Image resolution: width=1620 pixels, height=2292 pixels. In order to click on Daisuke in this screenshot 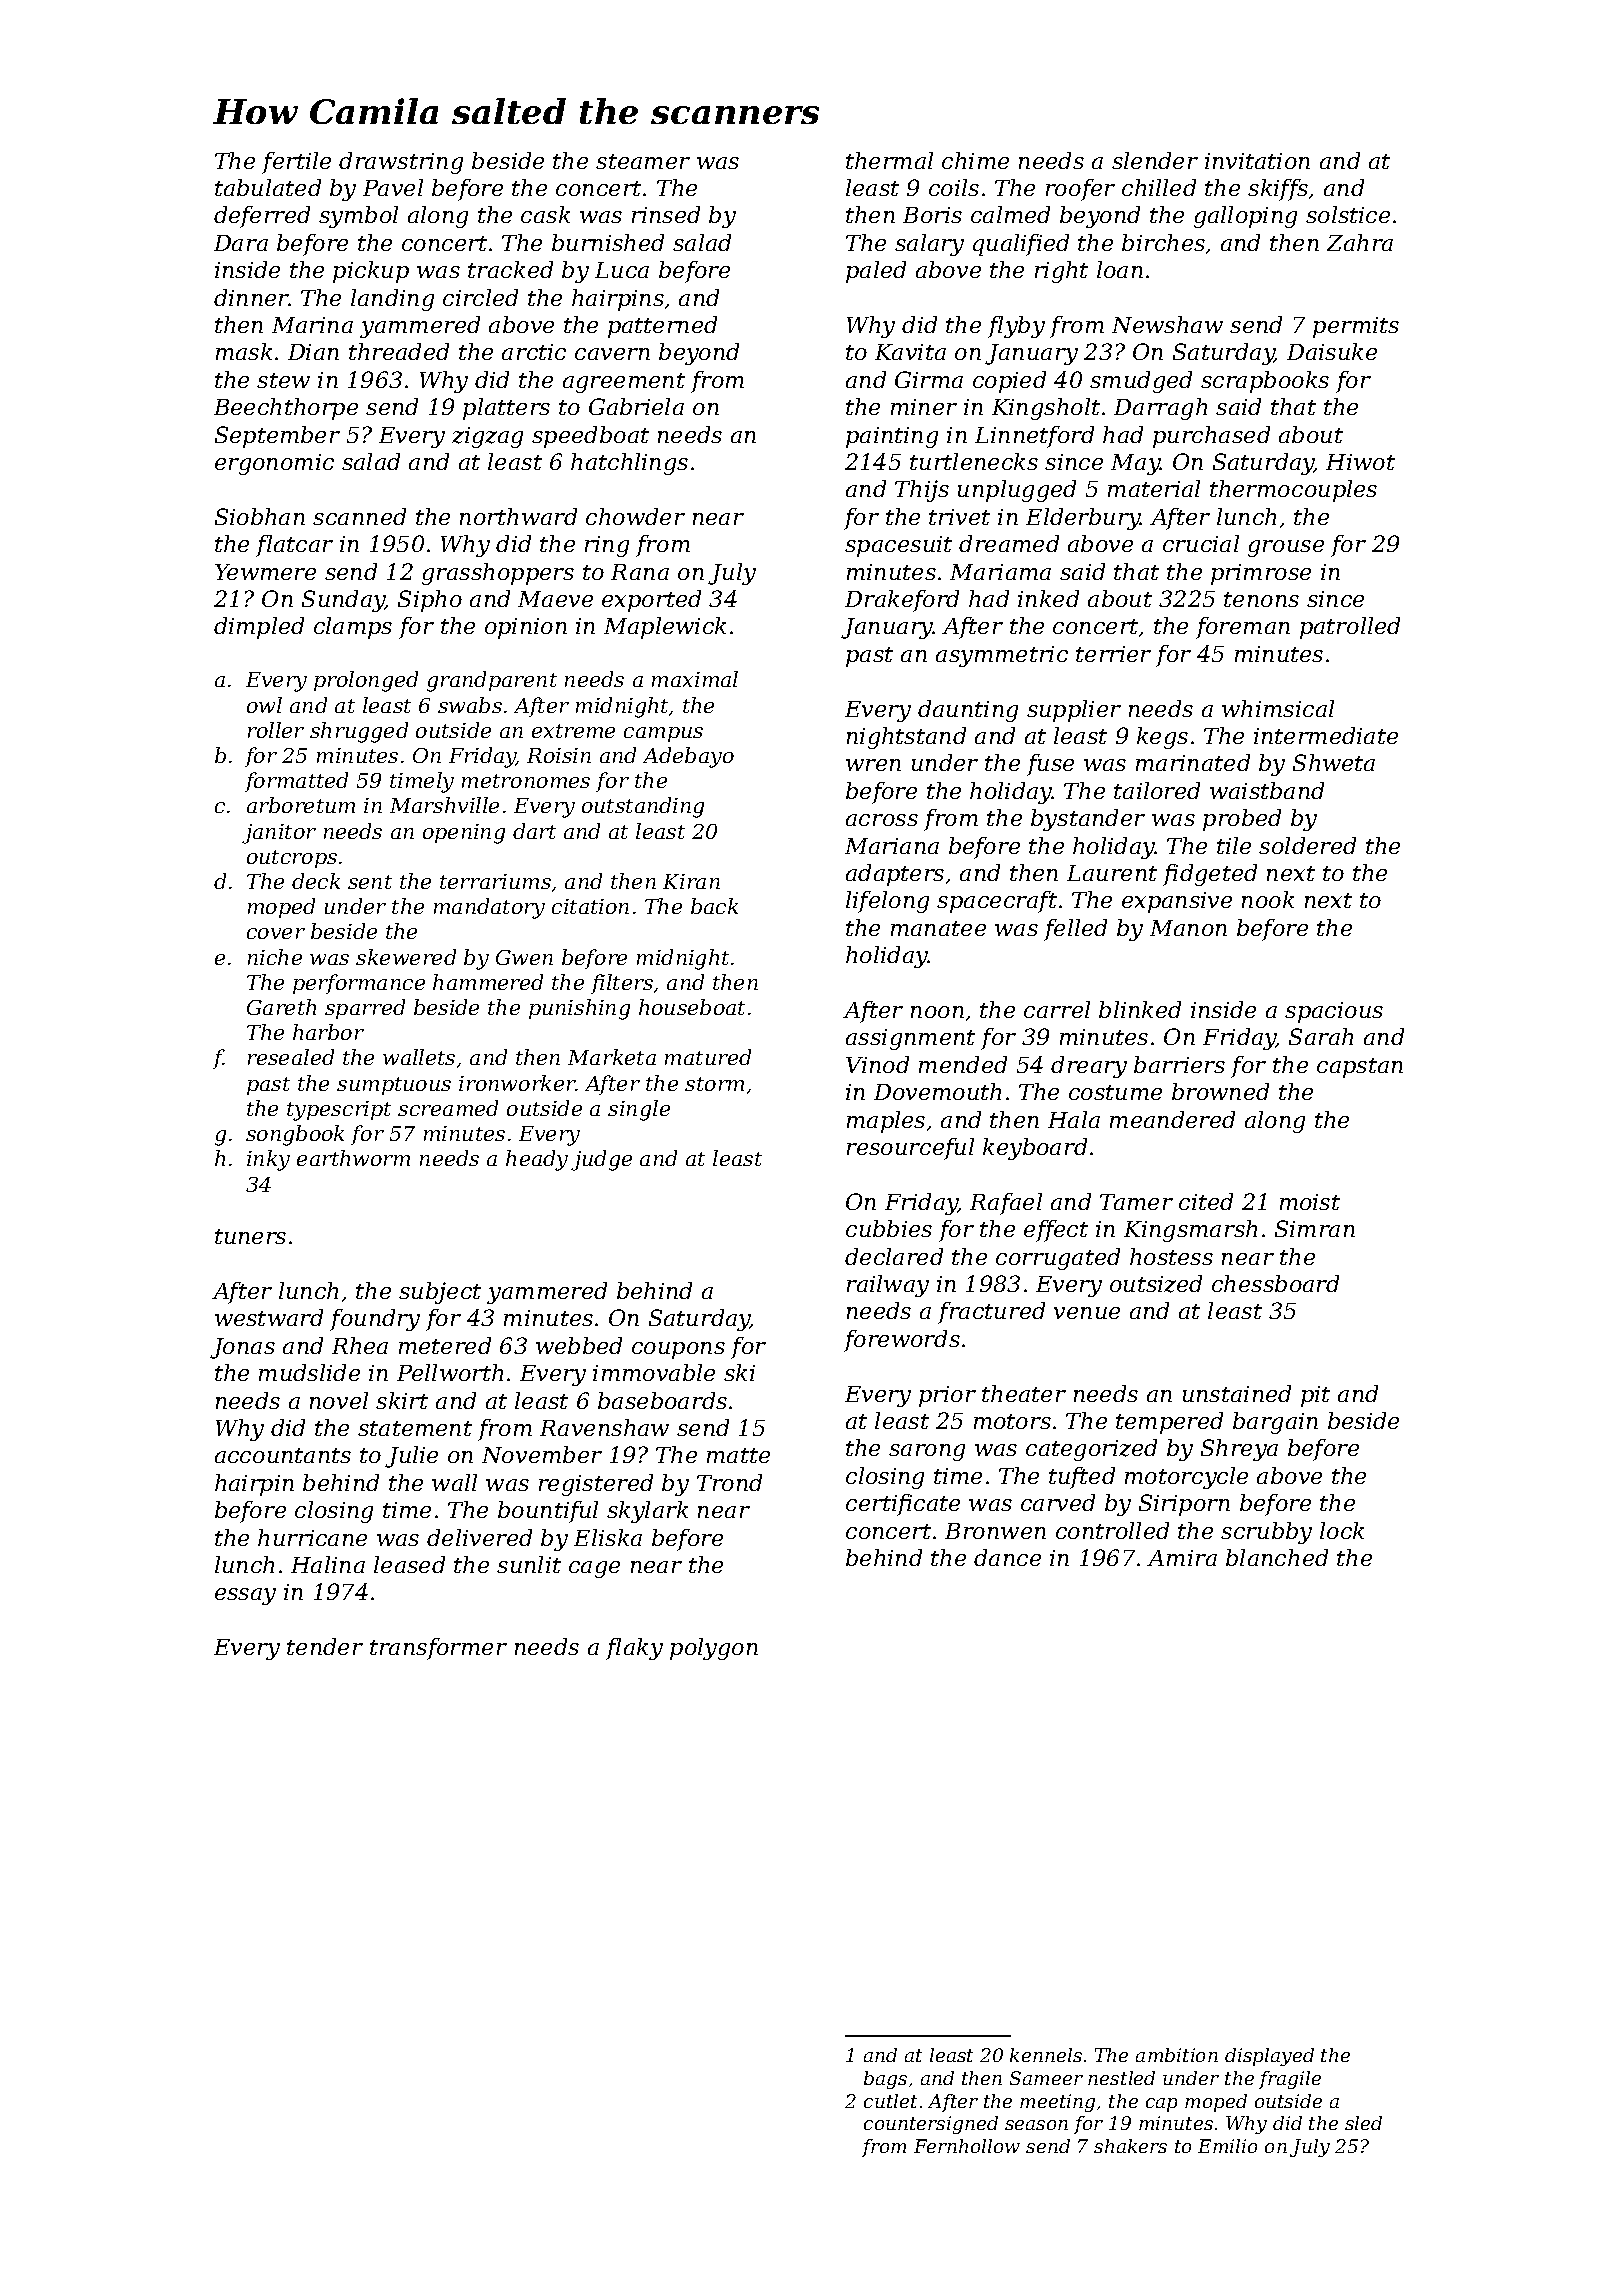, I will do `click(1332, 351)`.
